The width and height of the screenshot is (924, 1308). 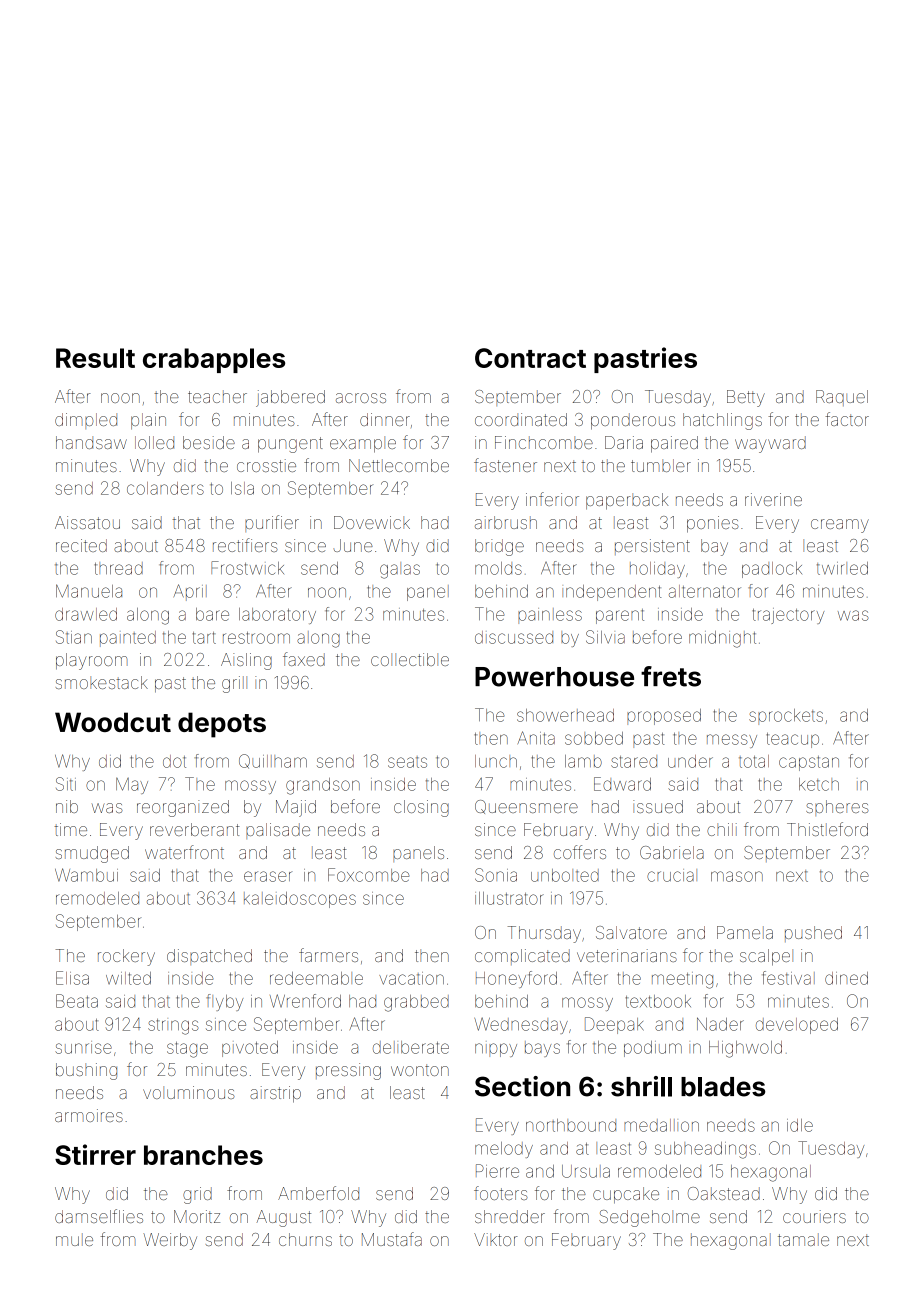 I want to click on Raquel, so click(x=842, y=398).
